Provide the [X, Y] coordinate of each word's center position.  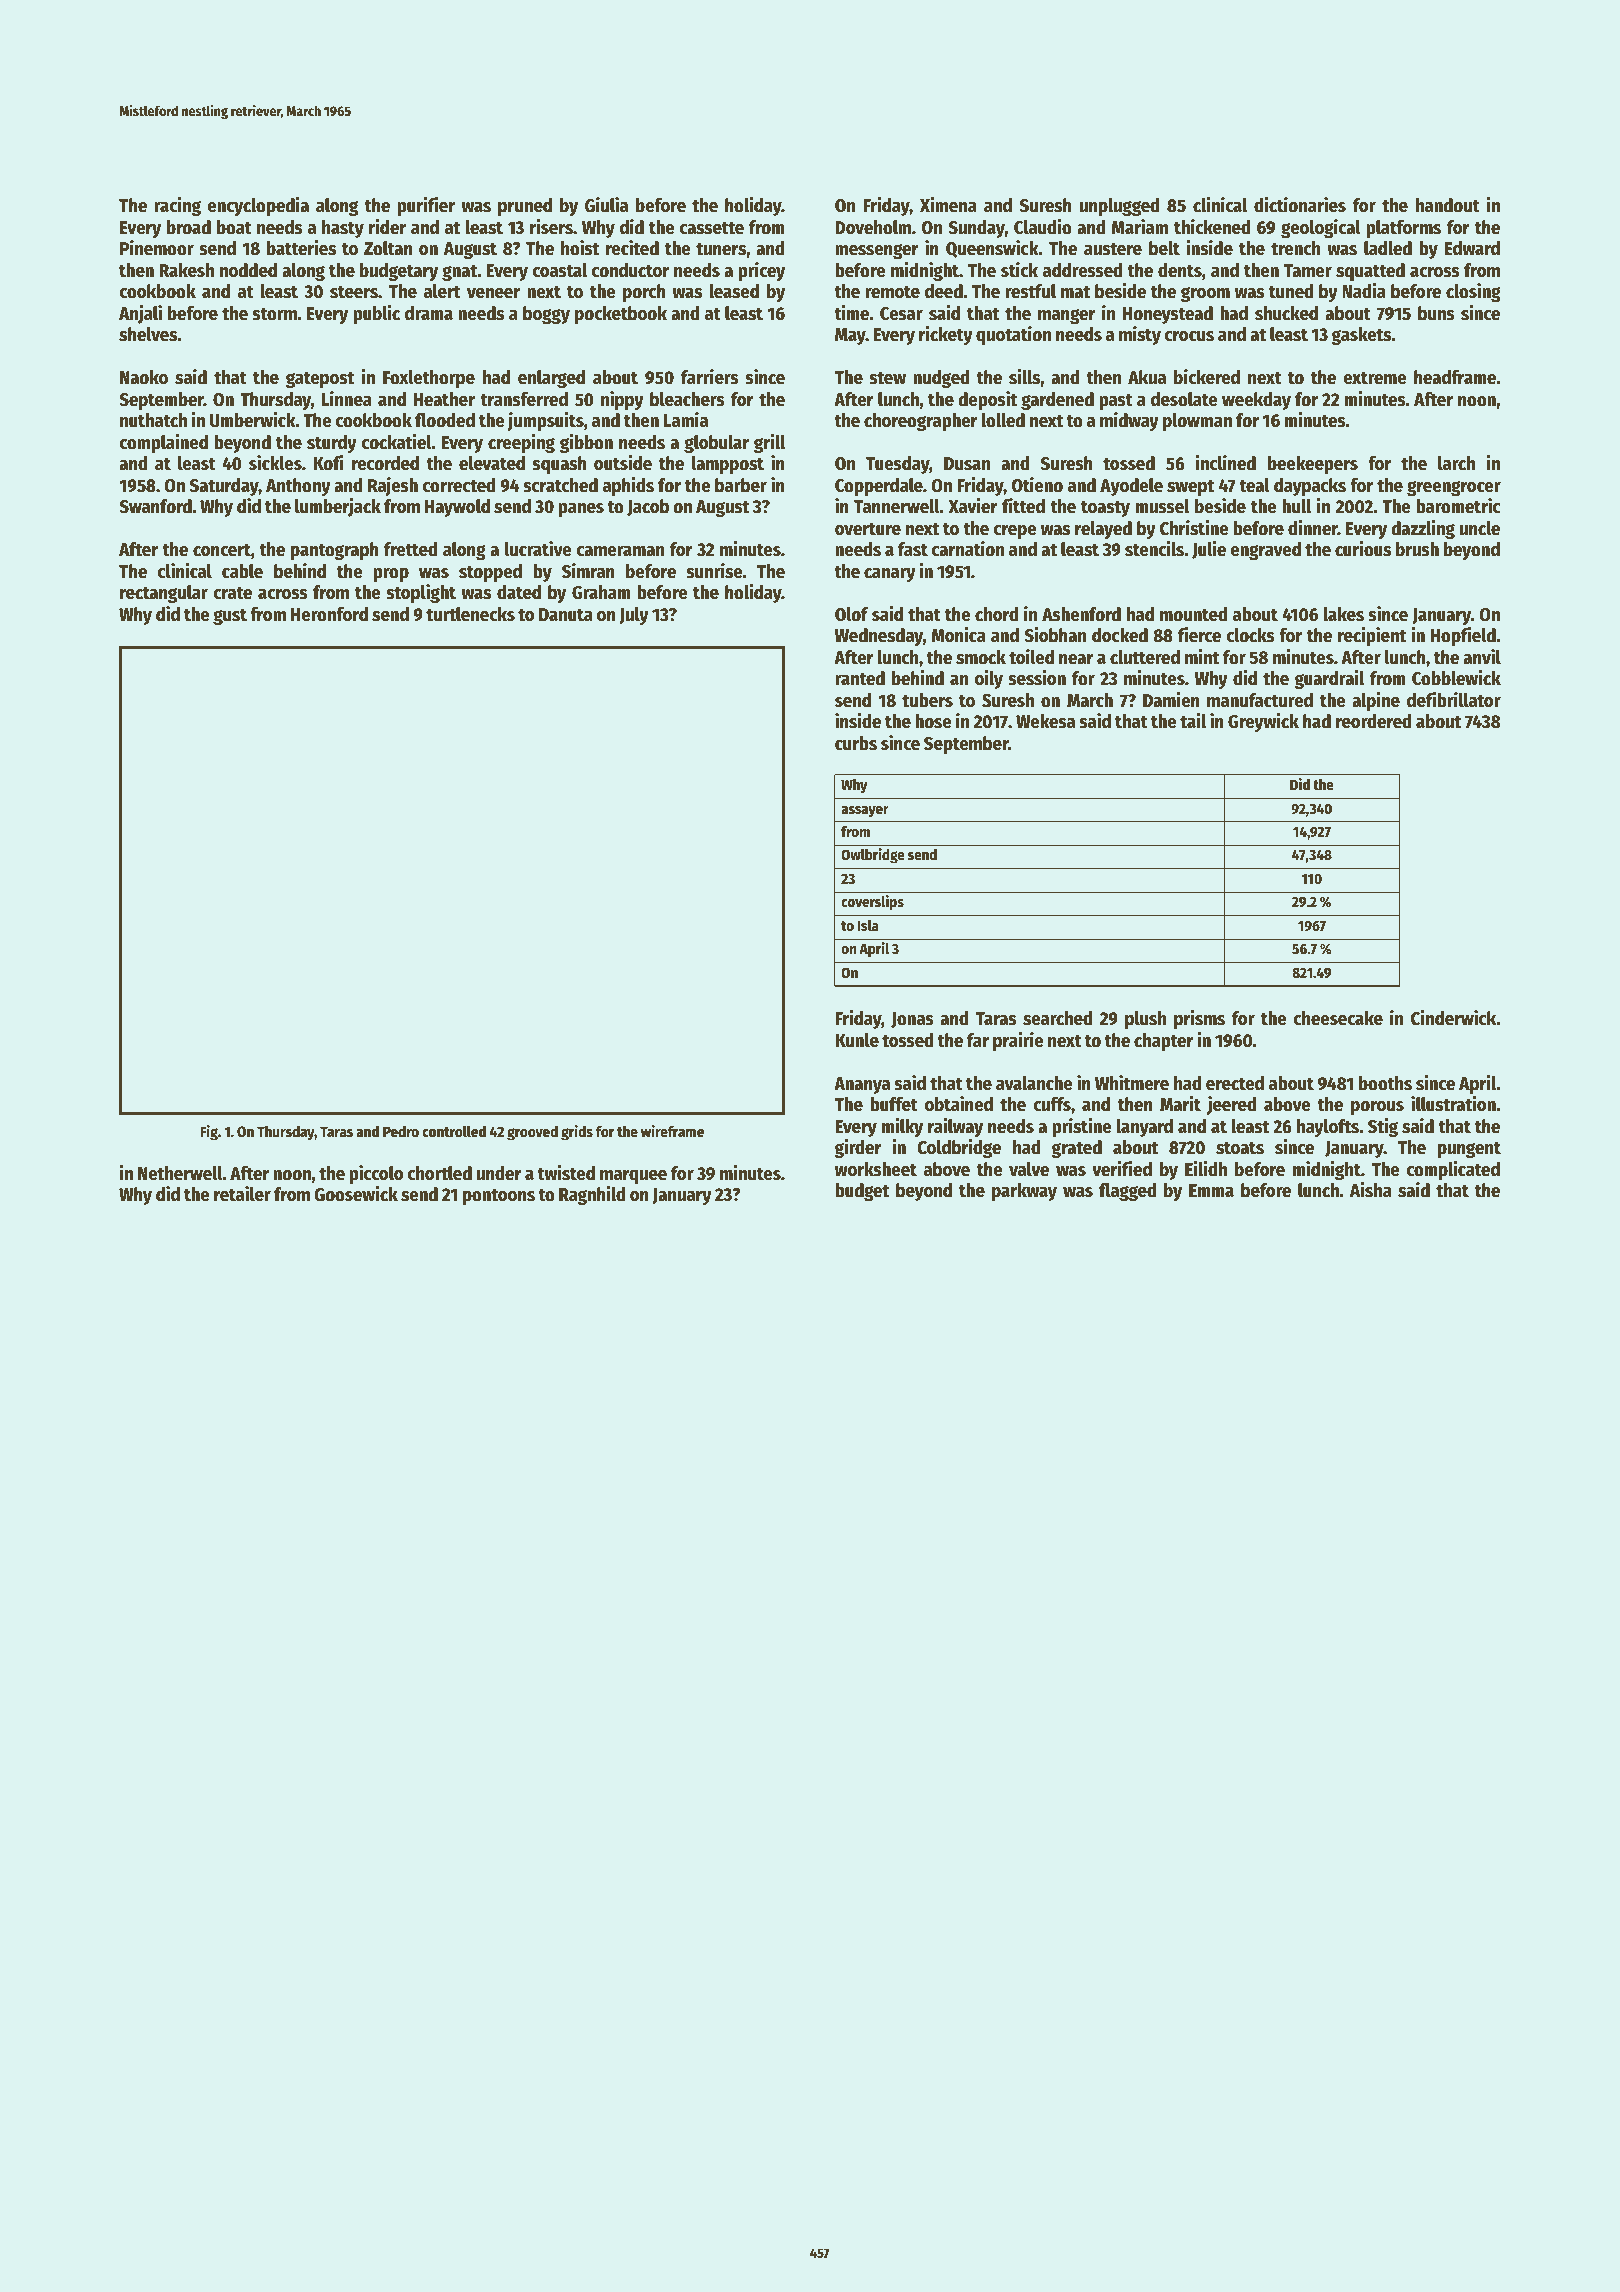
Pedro [401, 1131]
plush [1145, 1020]
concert [222, 550]
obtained [959, 1104]
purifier [426, 206]
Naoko [144, 377]
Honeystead [1168, 315]
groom [1205, 294]
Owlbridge [873, 856]
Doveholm [873, 227]
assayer [865, 811]
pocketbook [621, 315]
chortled [439, 1173]
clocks [1250, 635]
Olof [851, 614]
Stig [1383, 1127]
